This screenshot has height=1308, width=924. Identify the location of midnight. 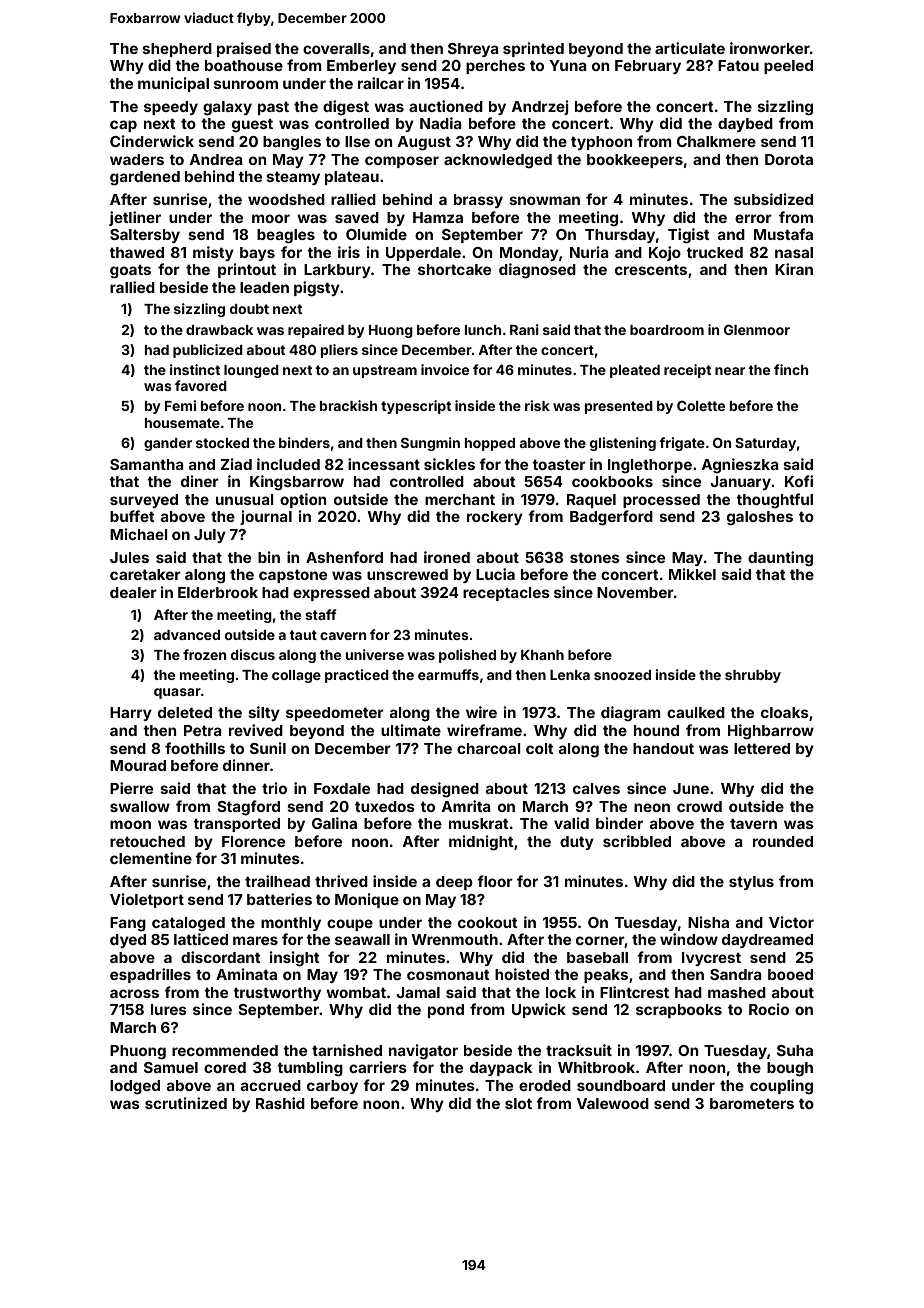
(481, 843).
